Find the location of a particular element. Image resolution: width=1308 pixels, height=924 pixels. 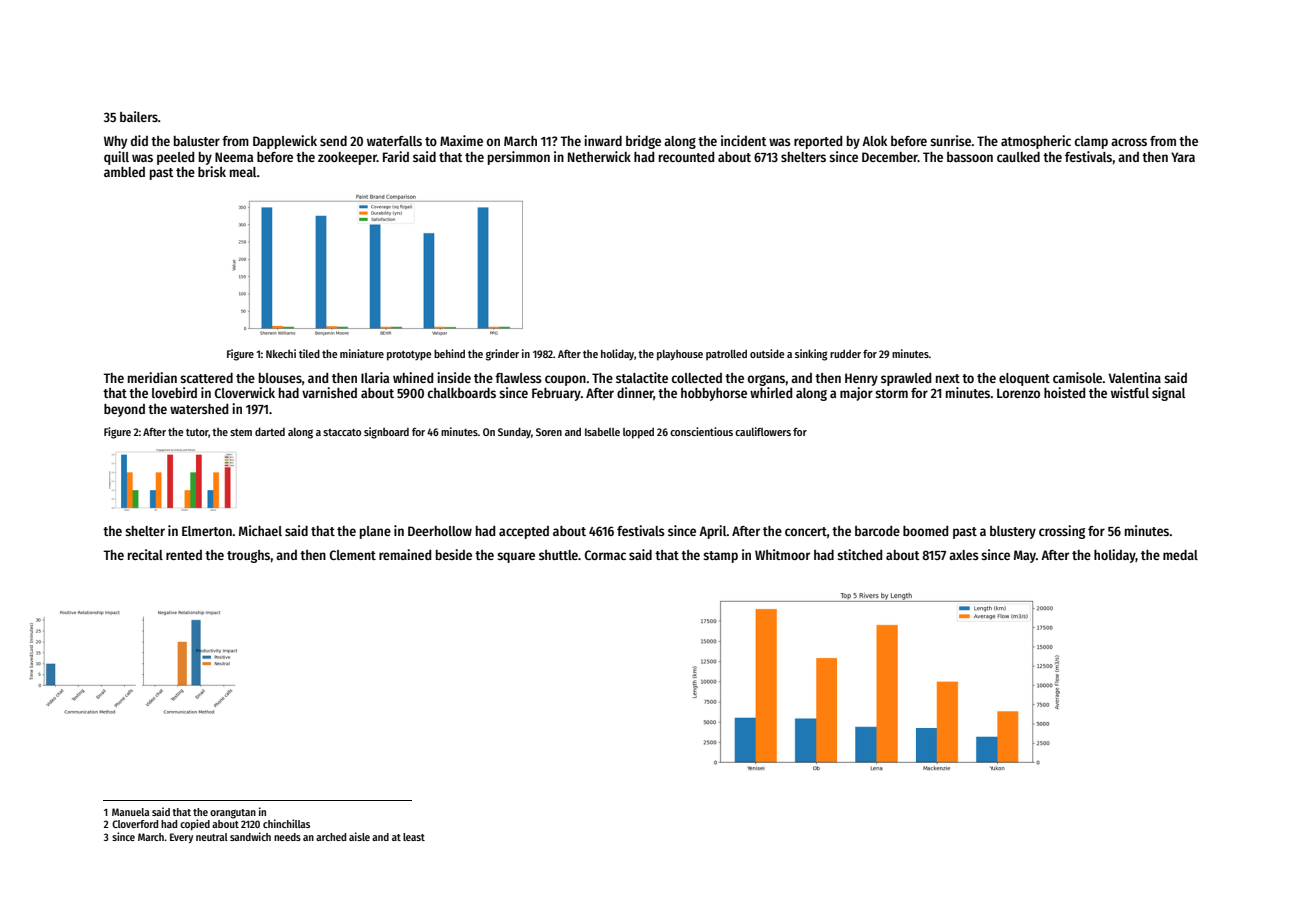

concert is located at coordinates (806, 531).
